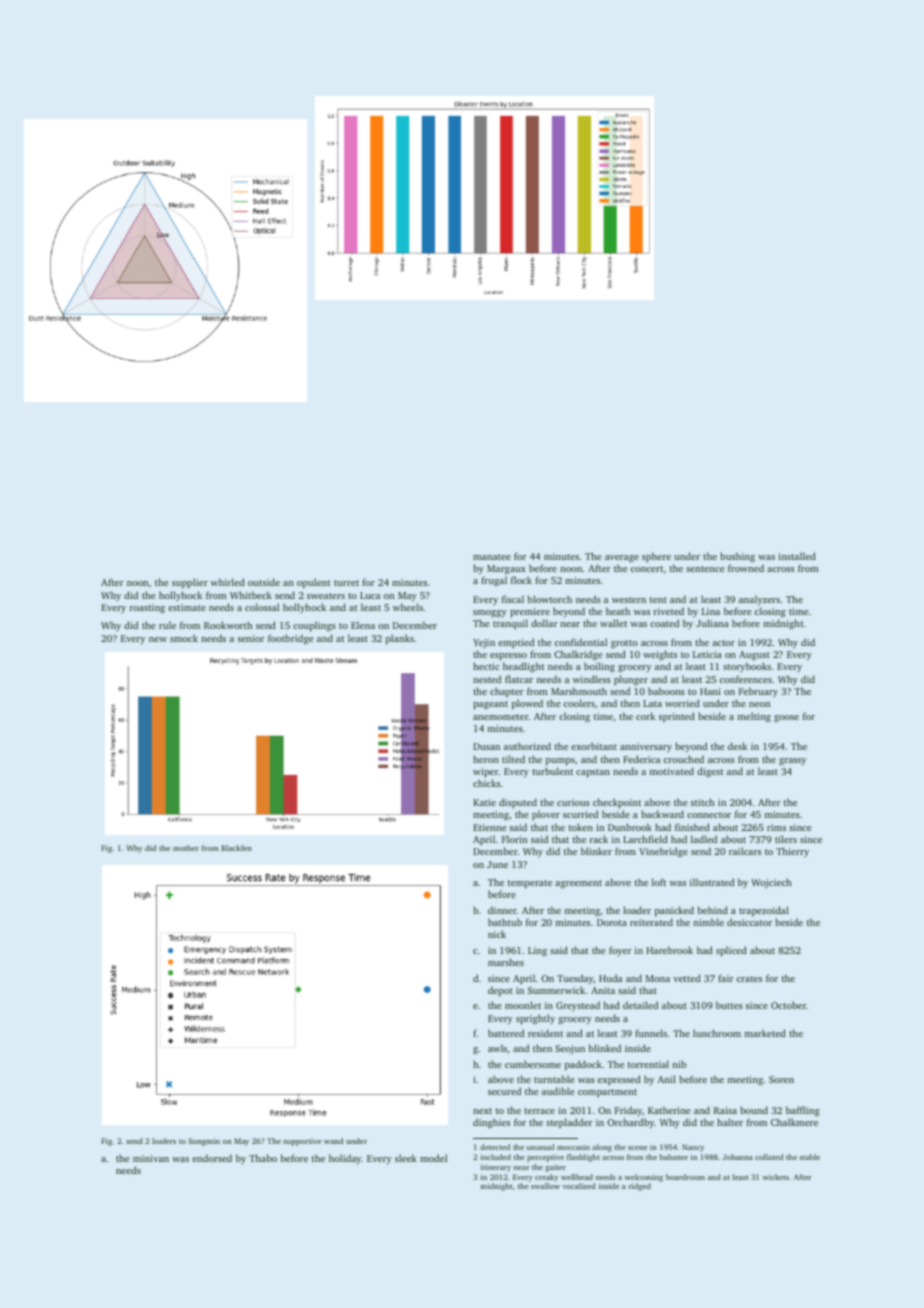  Describe the element at coordinates (186, 848) in the screenshot. I see `mother` at that location.
